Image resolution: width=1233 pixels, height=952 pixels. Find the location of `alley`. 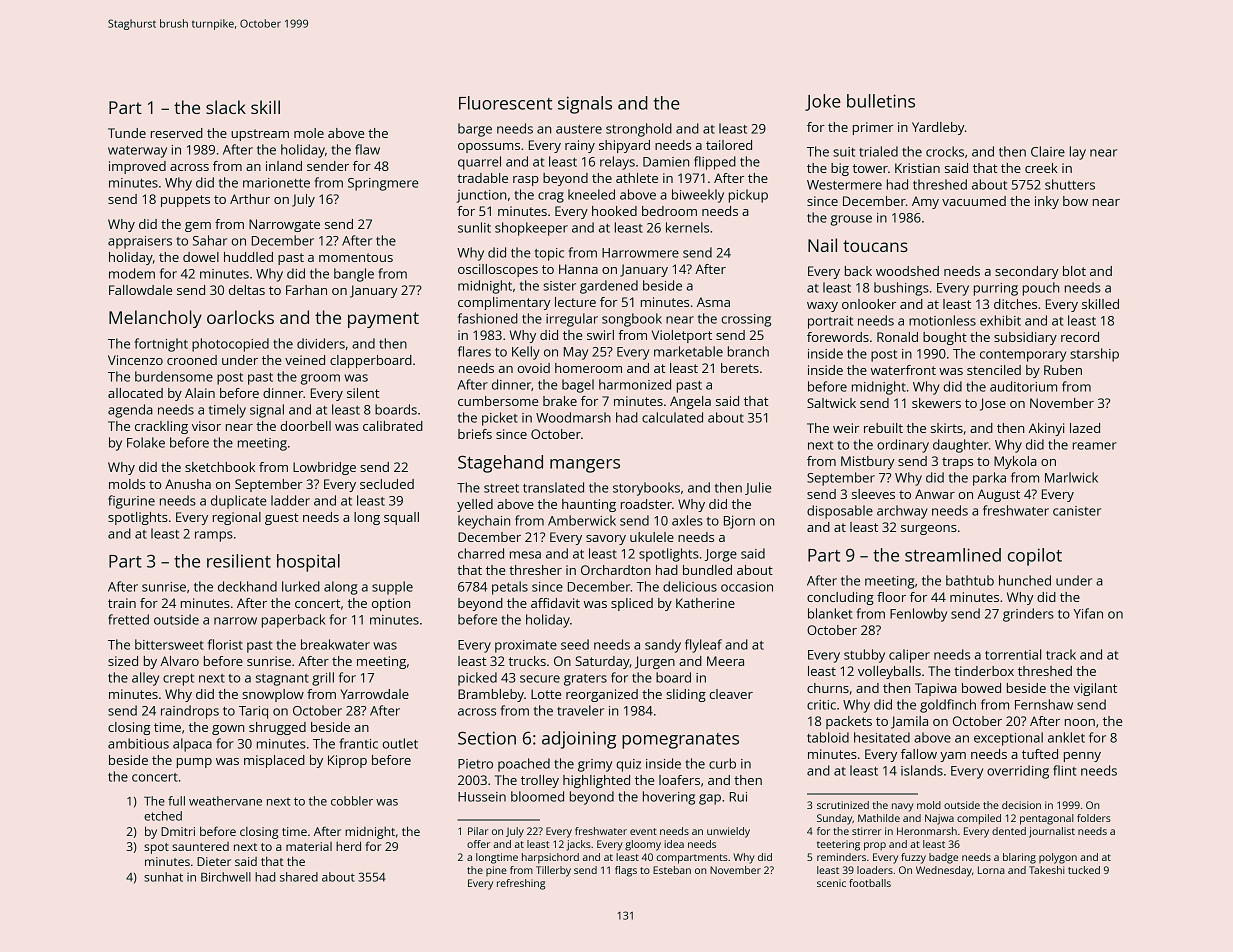

alley is located at coordinates (145, 679).
